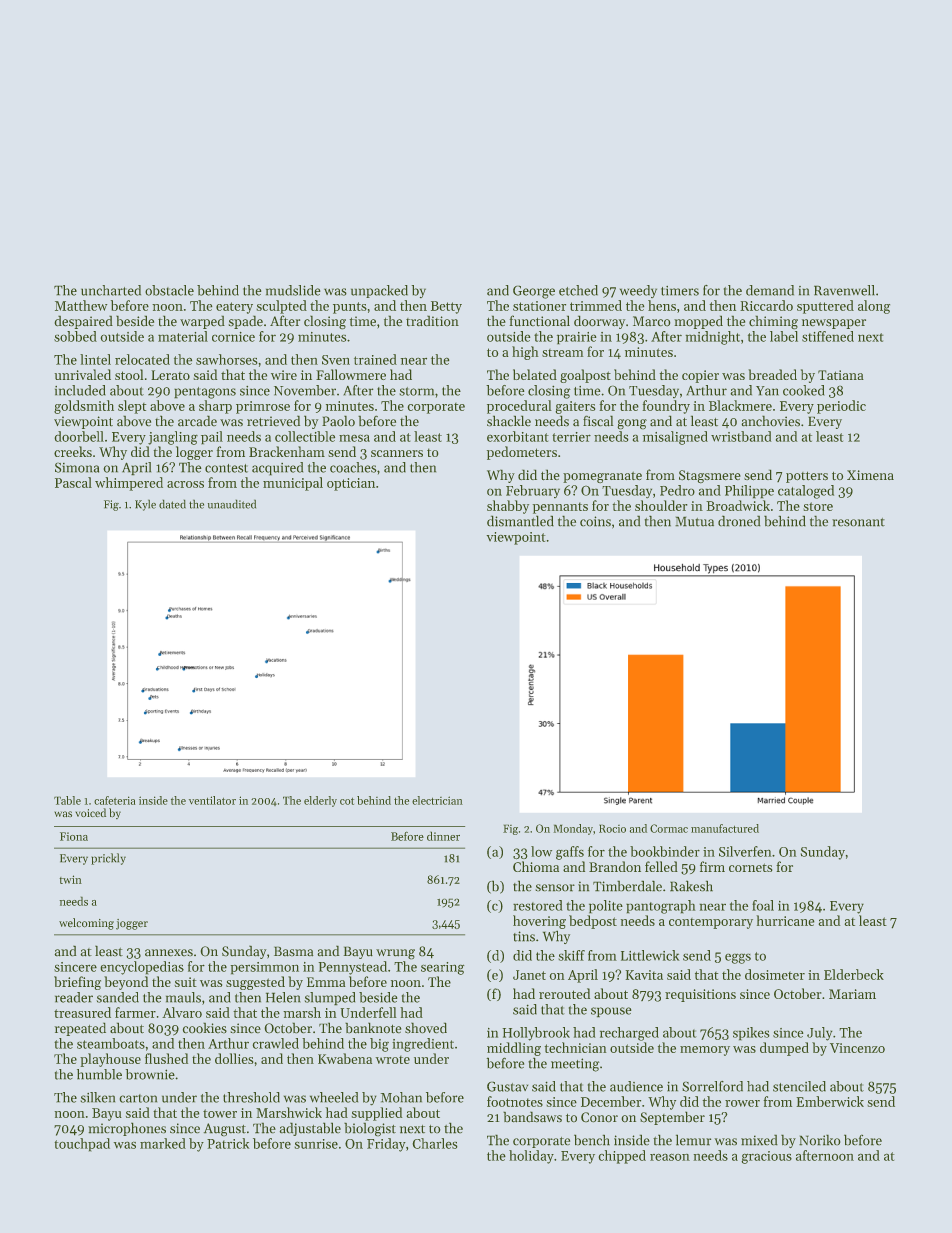 Image resolution: width=952 pixels, height=1233 pixels. Describe the element at coordinates (81, 305) in the screenshot. I see `Matthew` at that location.
